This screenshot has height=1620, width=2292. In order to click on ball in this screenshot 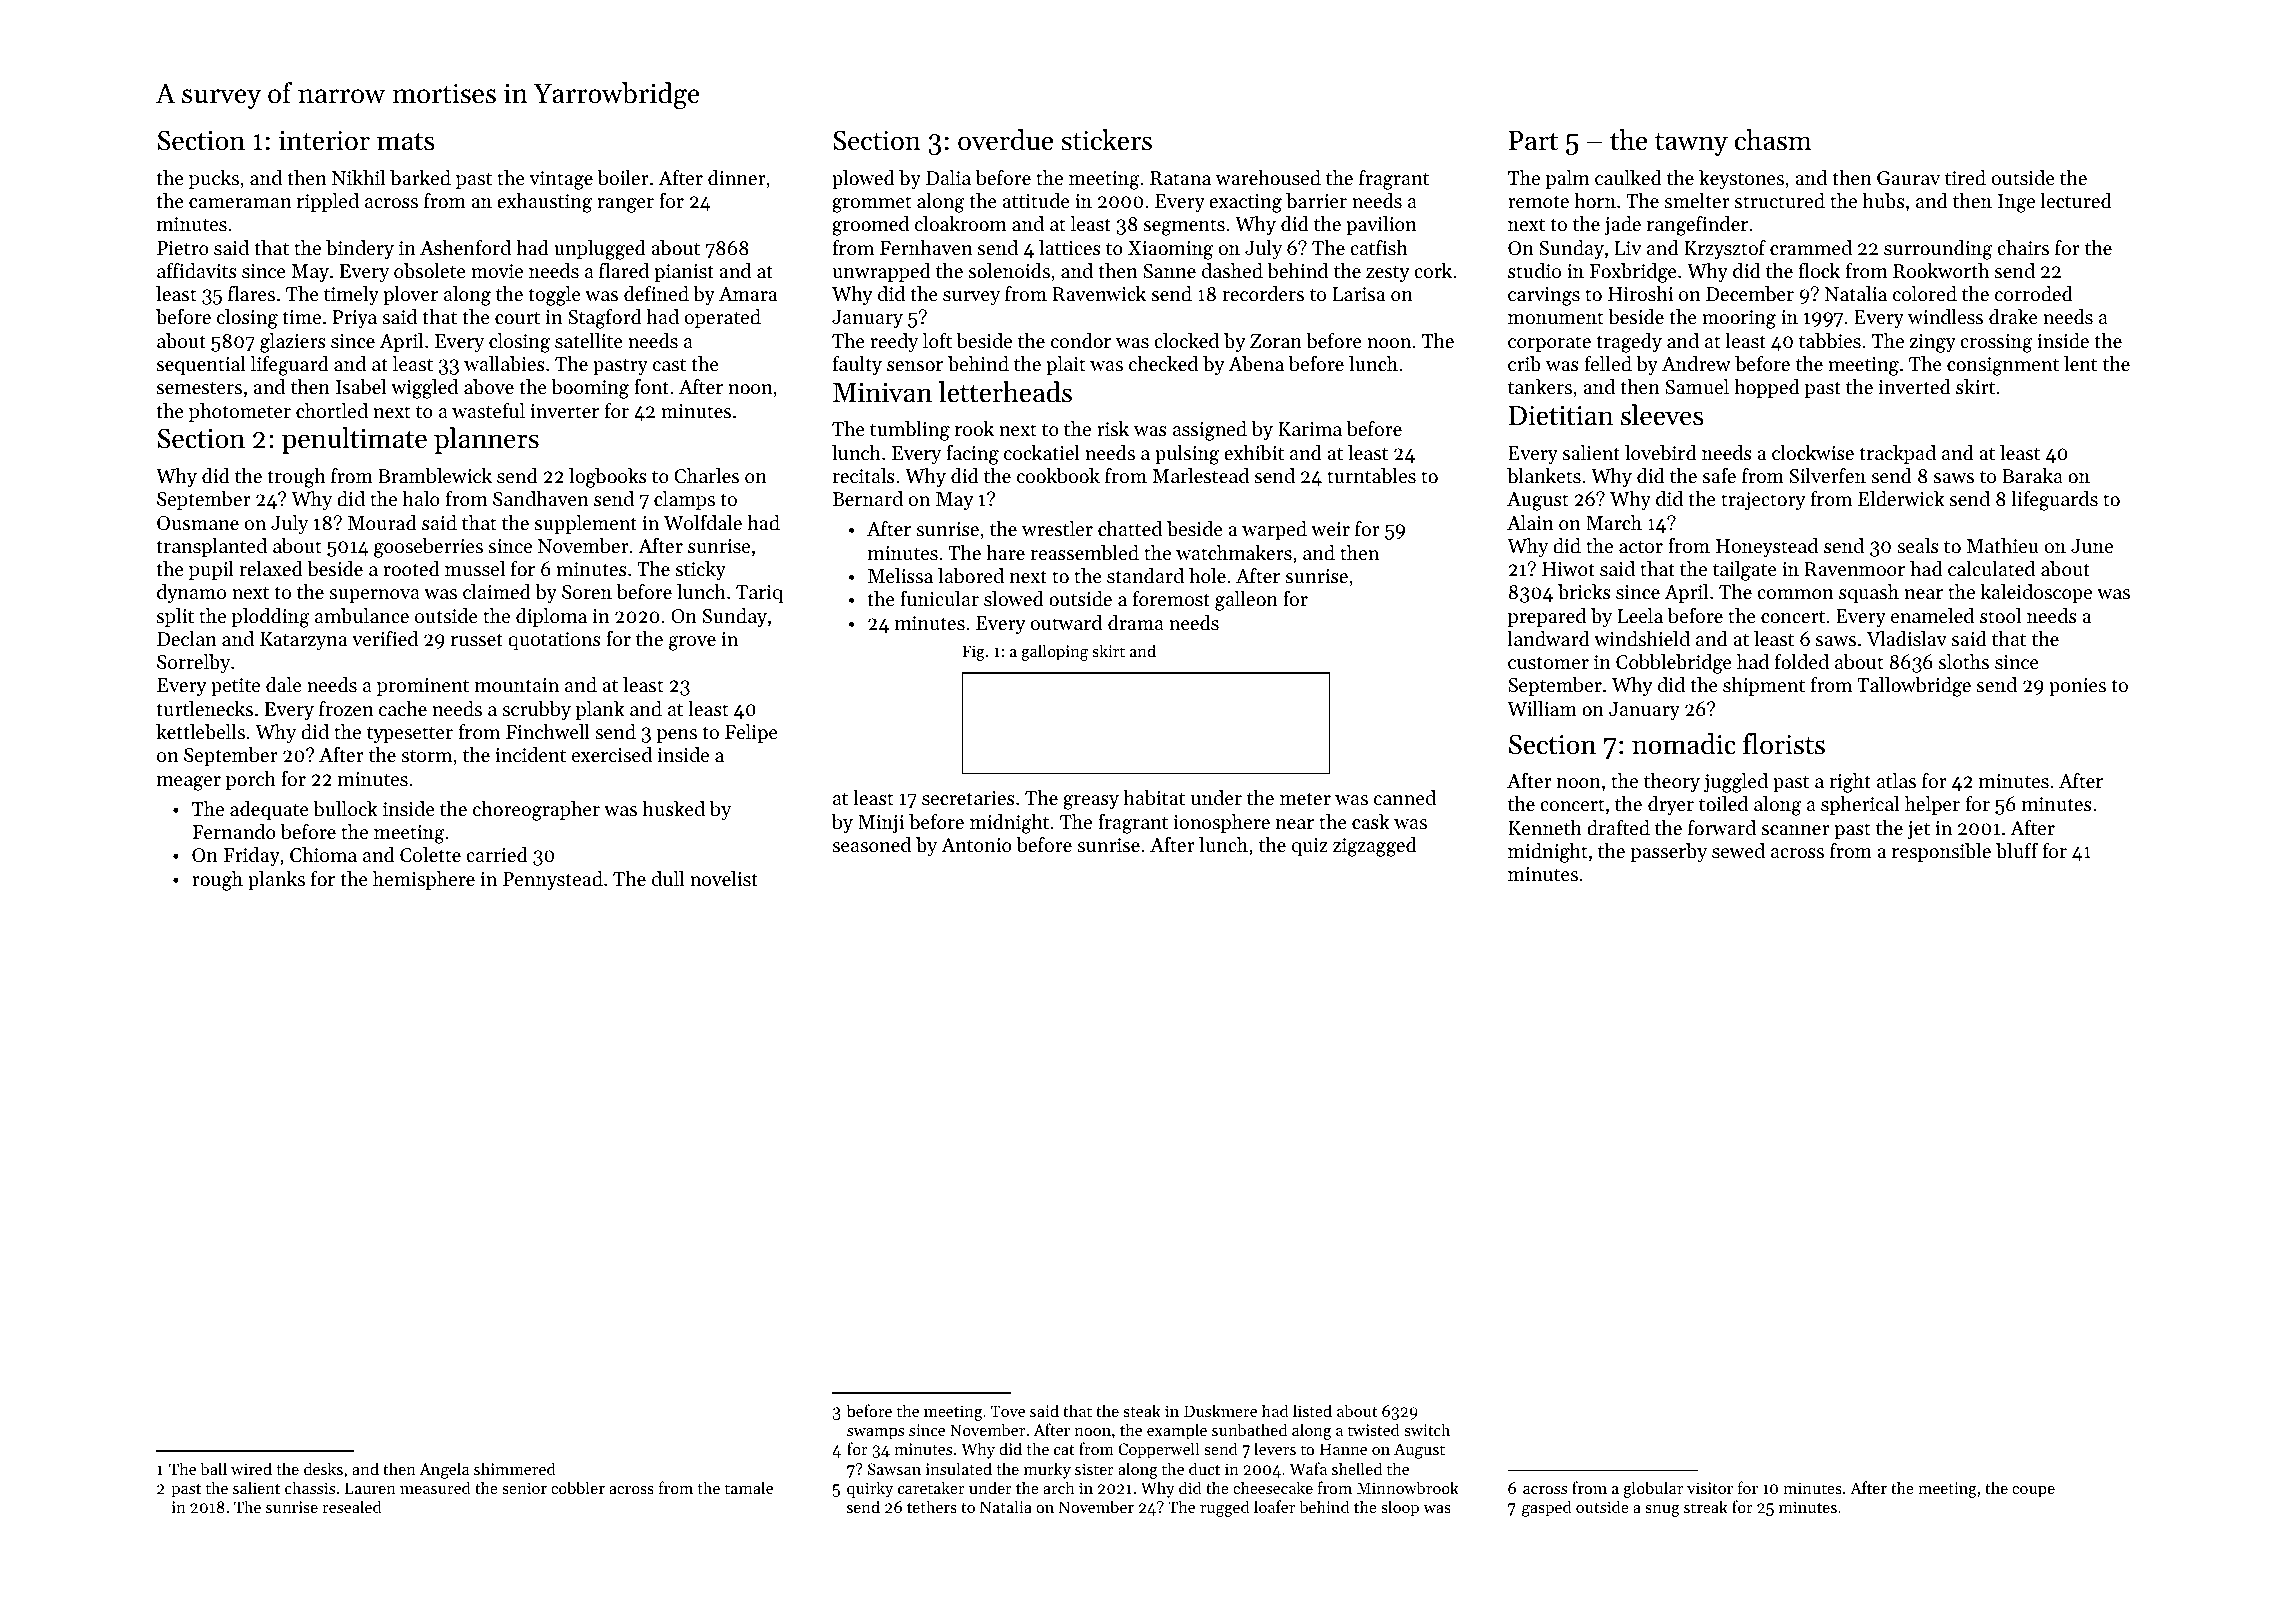, I will do `click(213, 1468)`.
